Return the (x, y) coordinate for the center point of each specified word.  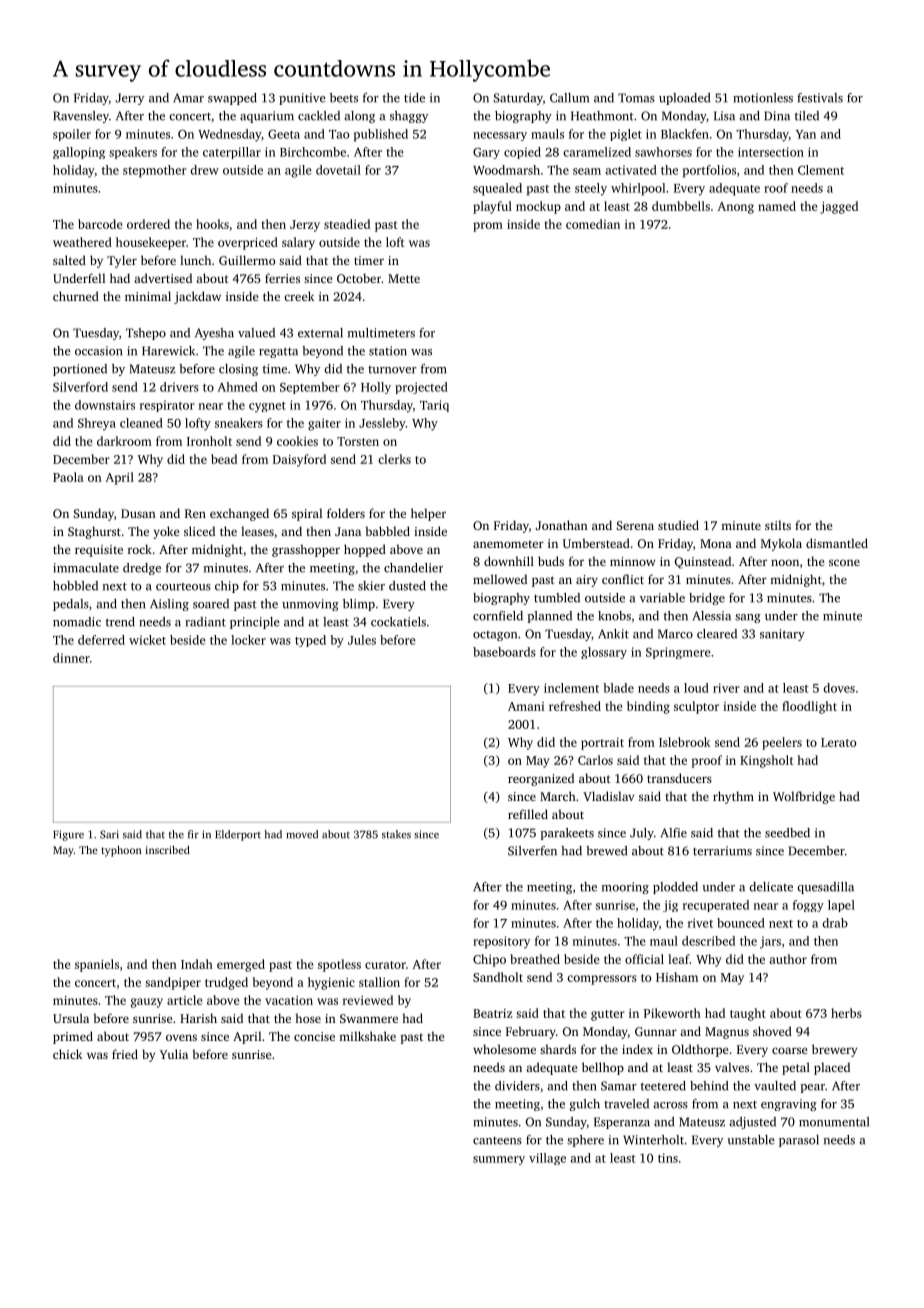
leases (257, 531)
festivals (820, 98)
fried (125, 1054)
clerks (394, 459)
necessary (500, 136)
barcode (100, 224)
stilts (778, 525)
